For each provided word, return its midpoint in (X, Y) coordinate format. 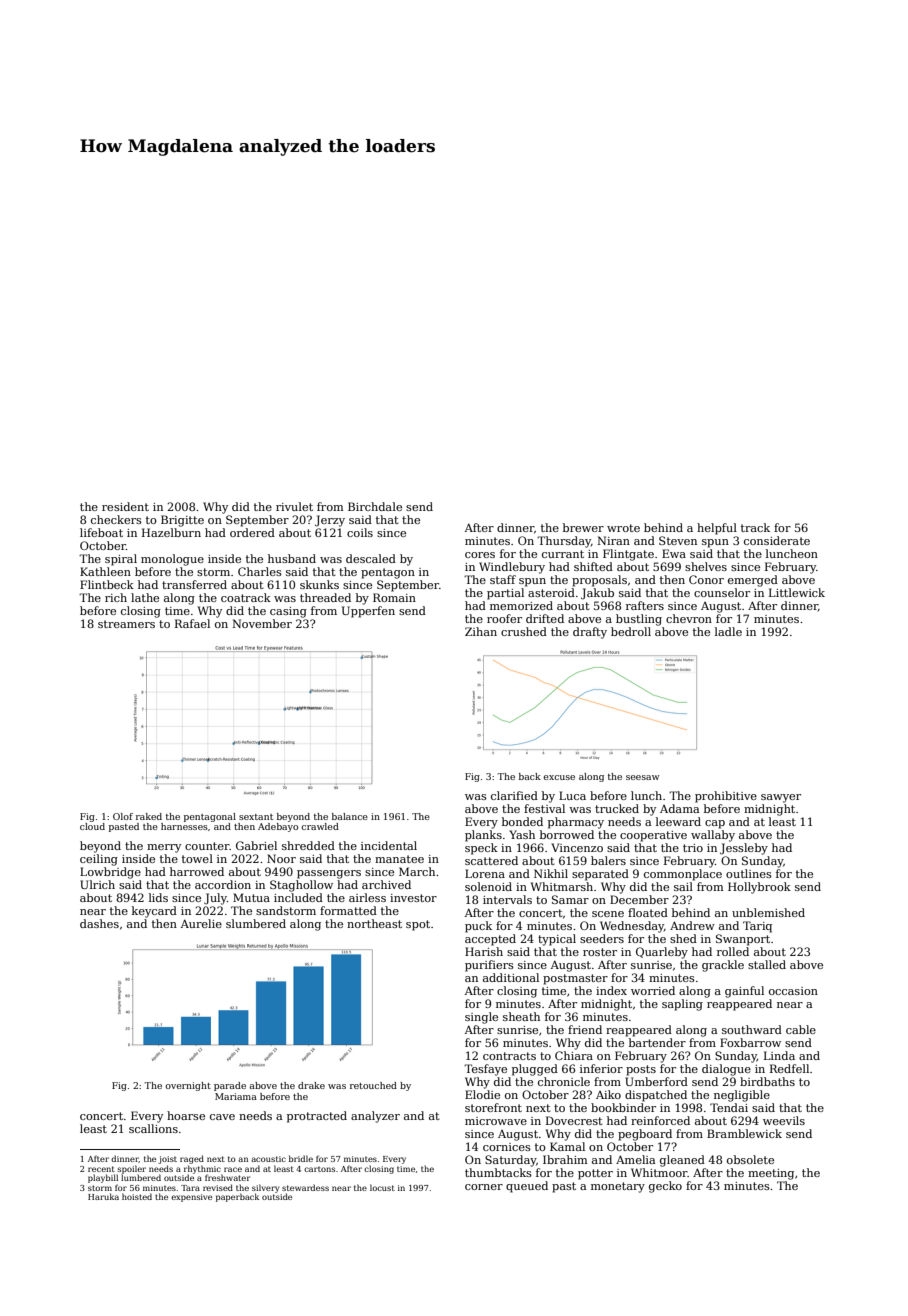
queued (527, 1187)
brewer (583, 527)
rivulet (294, 506)
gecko (665, 1187)
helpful (717, 529)
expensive (191, 1198)
